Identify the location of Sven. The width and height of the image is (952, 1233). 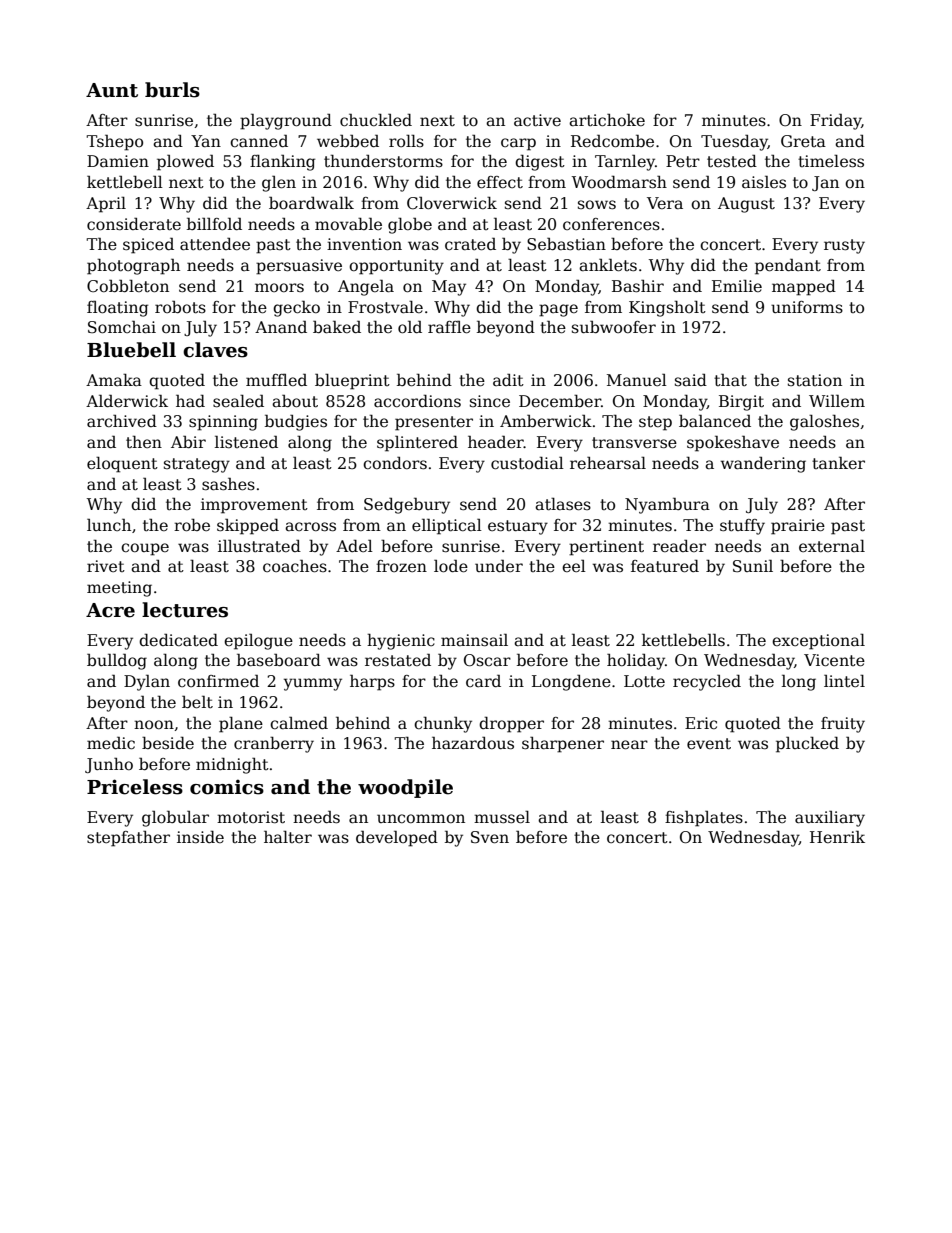
(490, 837).
